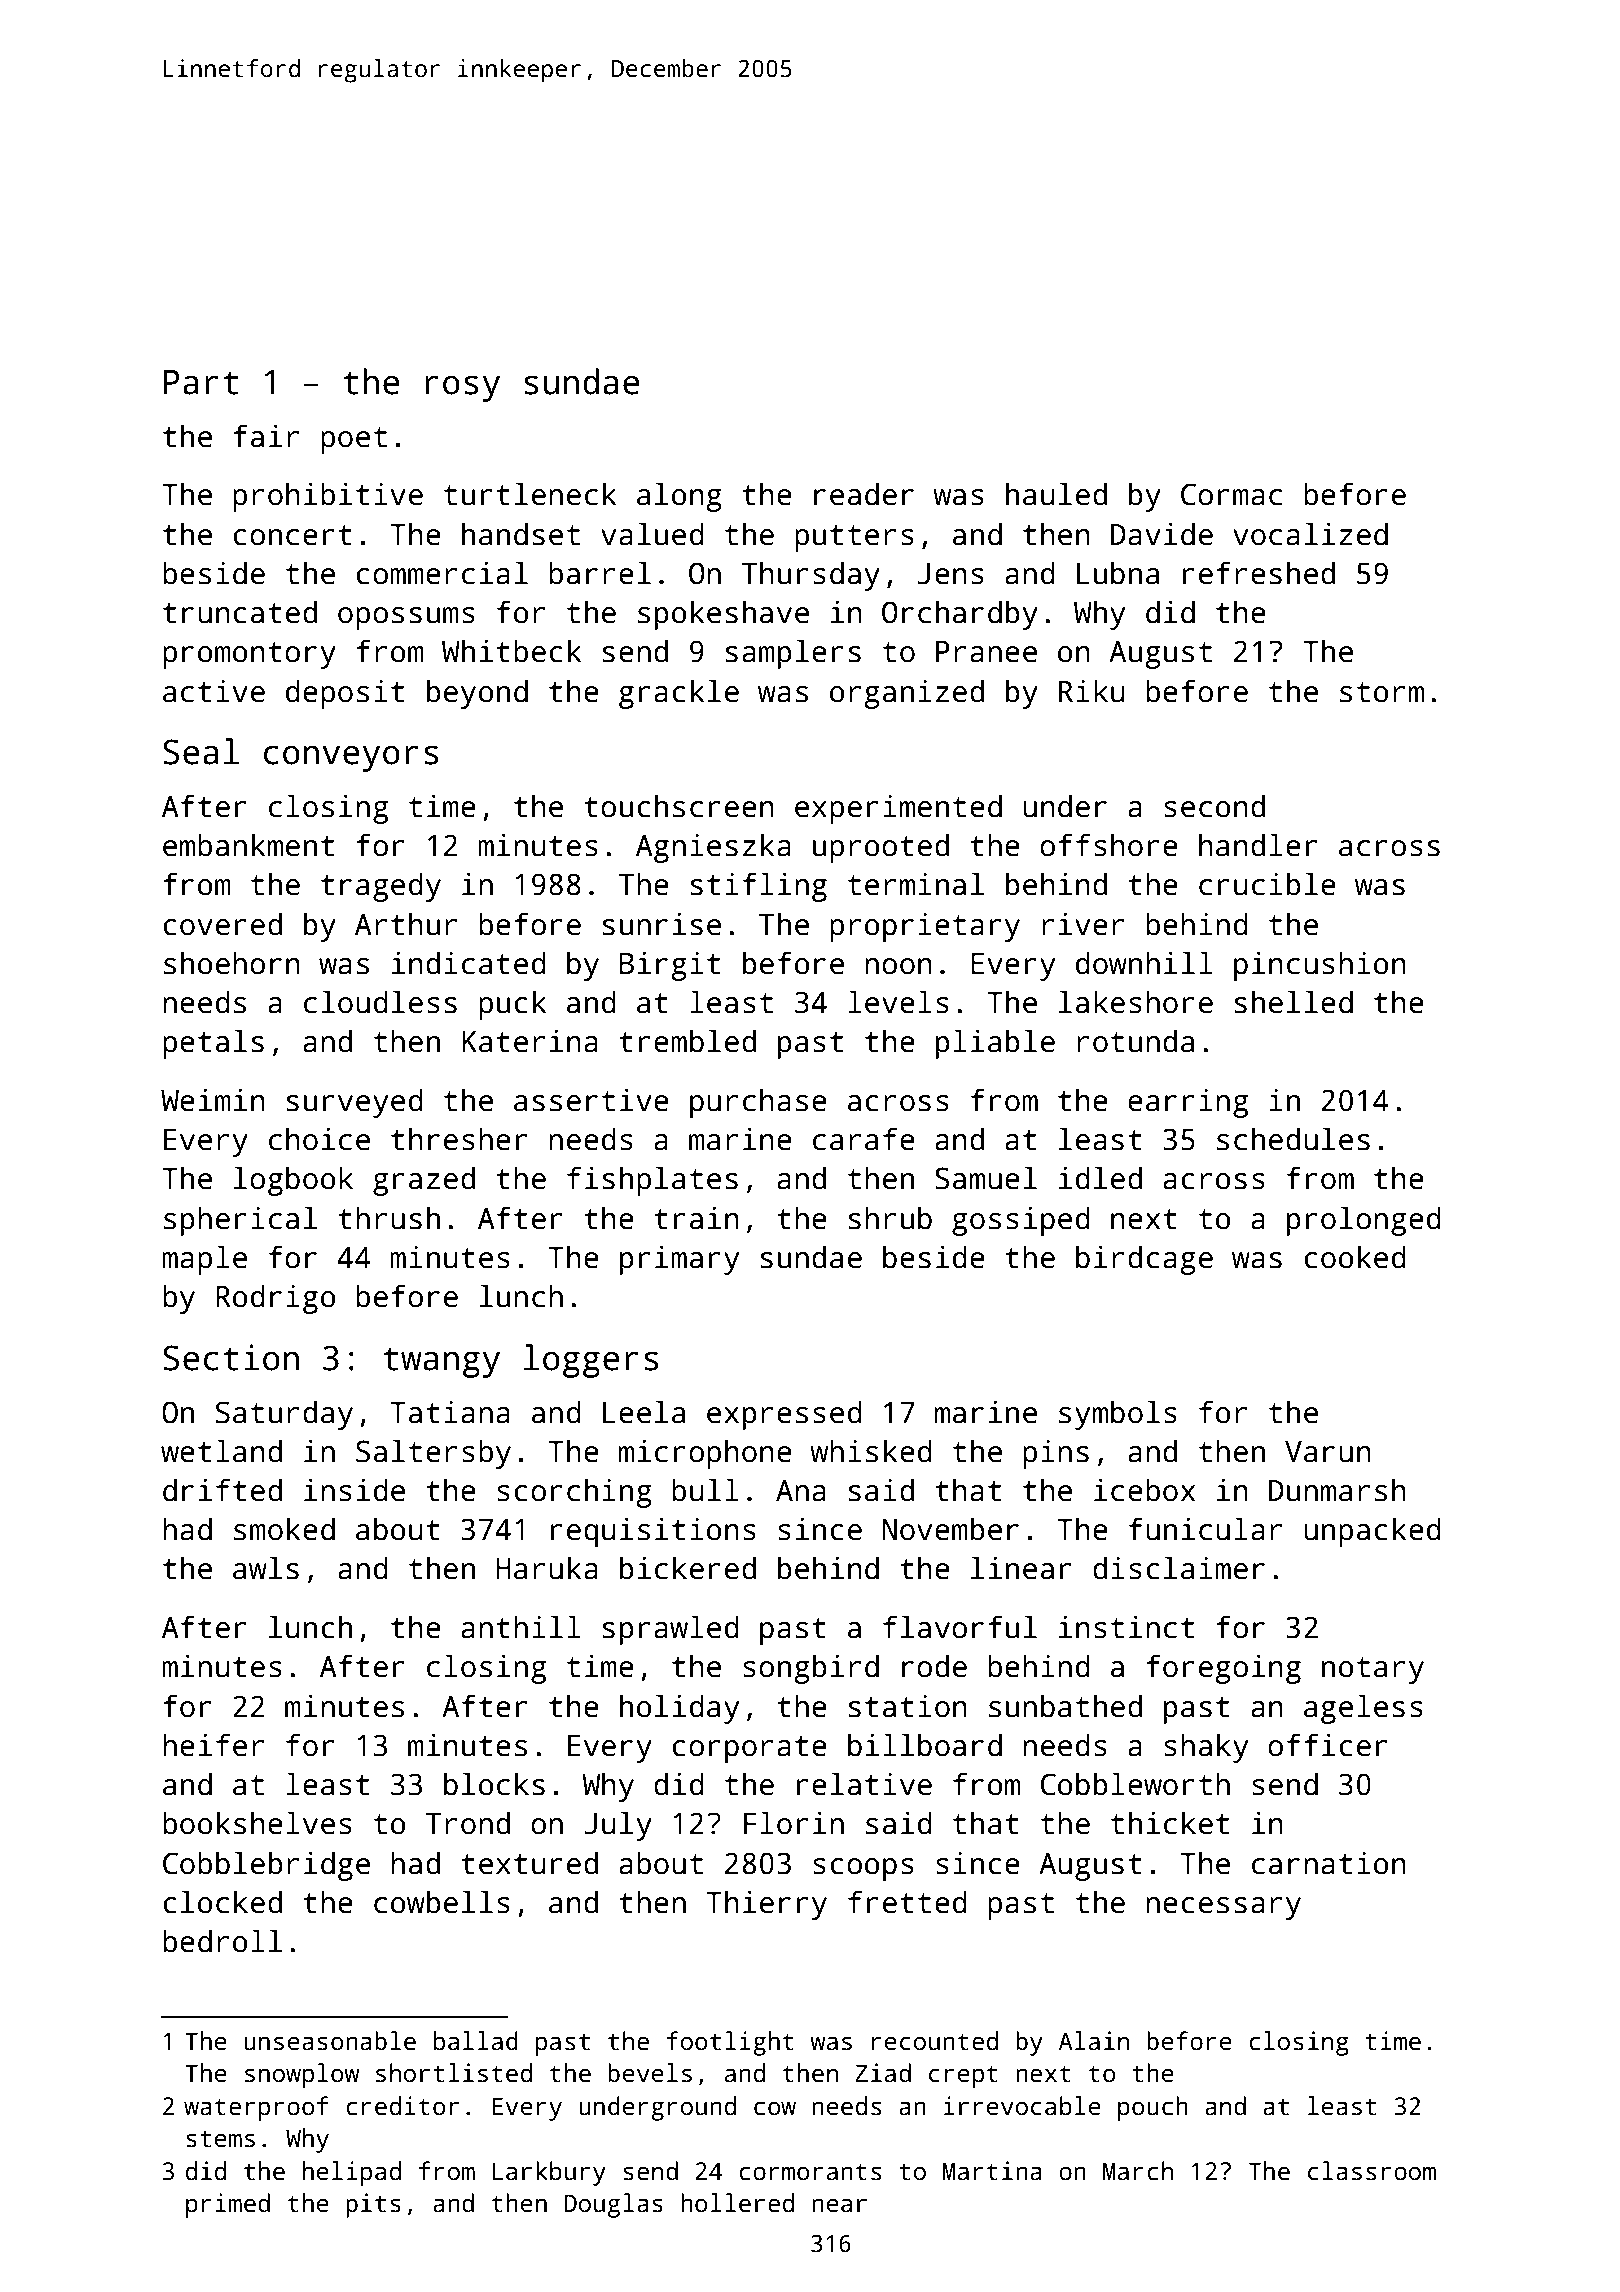  Describe the element at coordinates (687, 1041) in the screenshot. I see `trembled` at that location.
